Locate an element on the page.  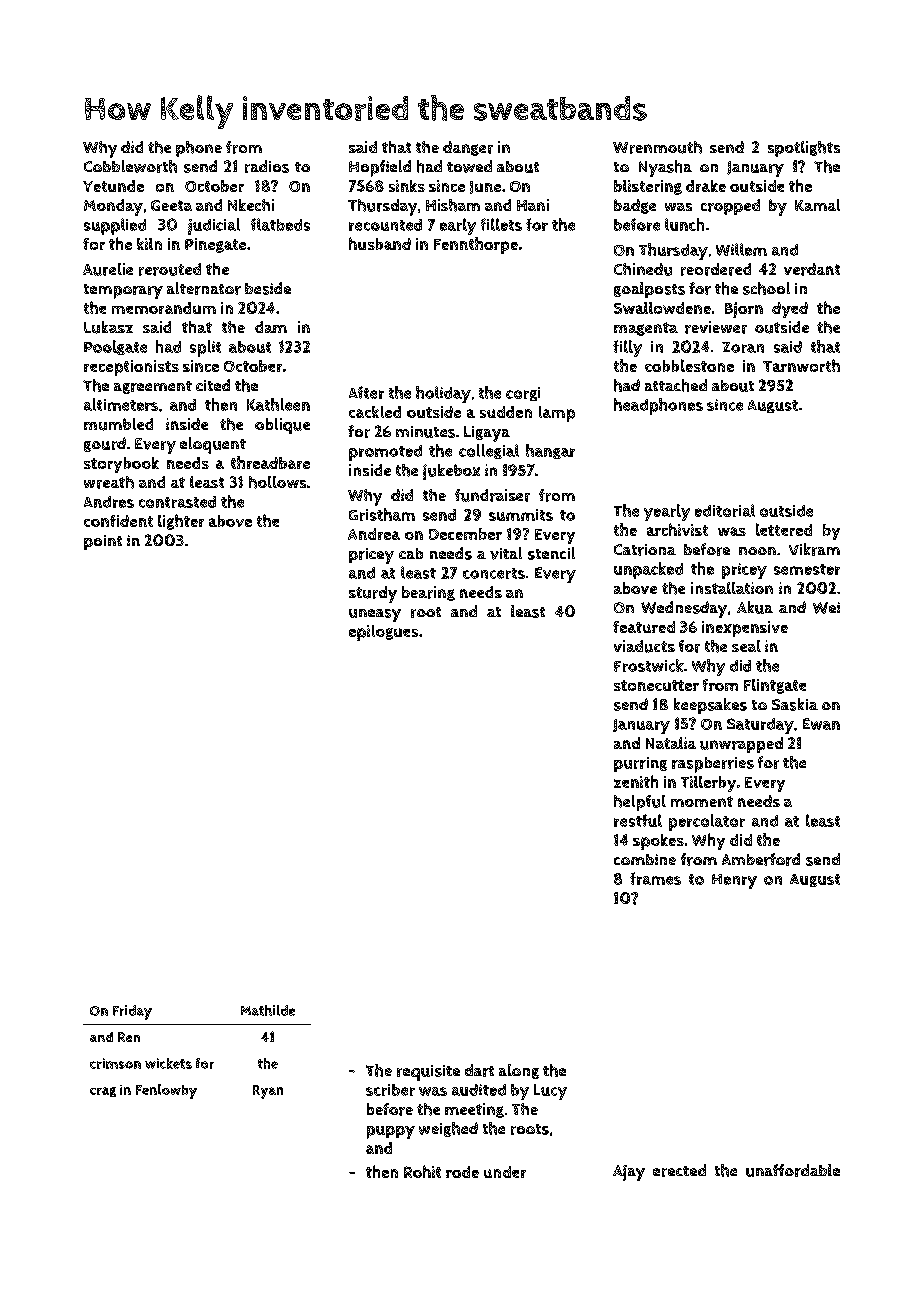
spotlights is located at coordinates (804, 149).
